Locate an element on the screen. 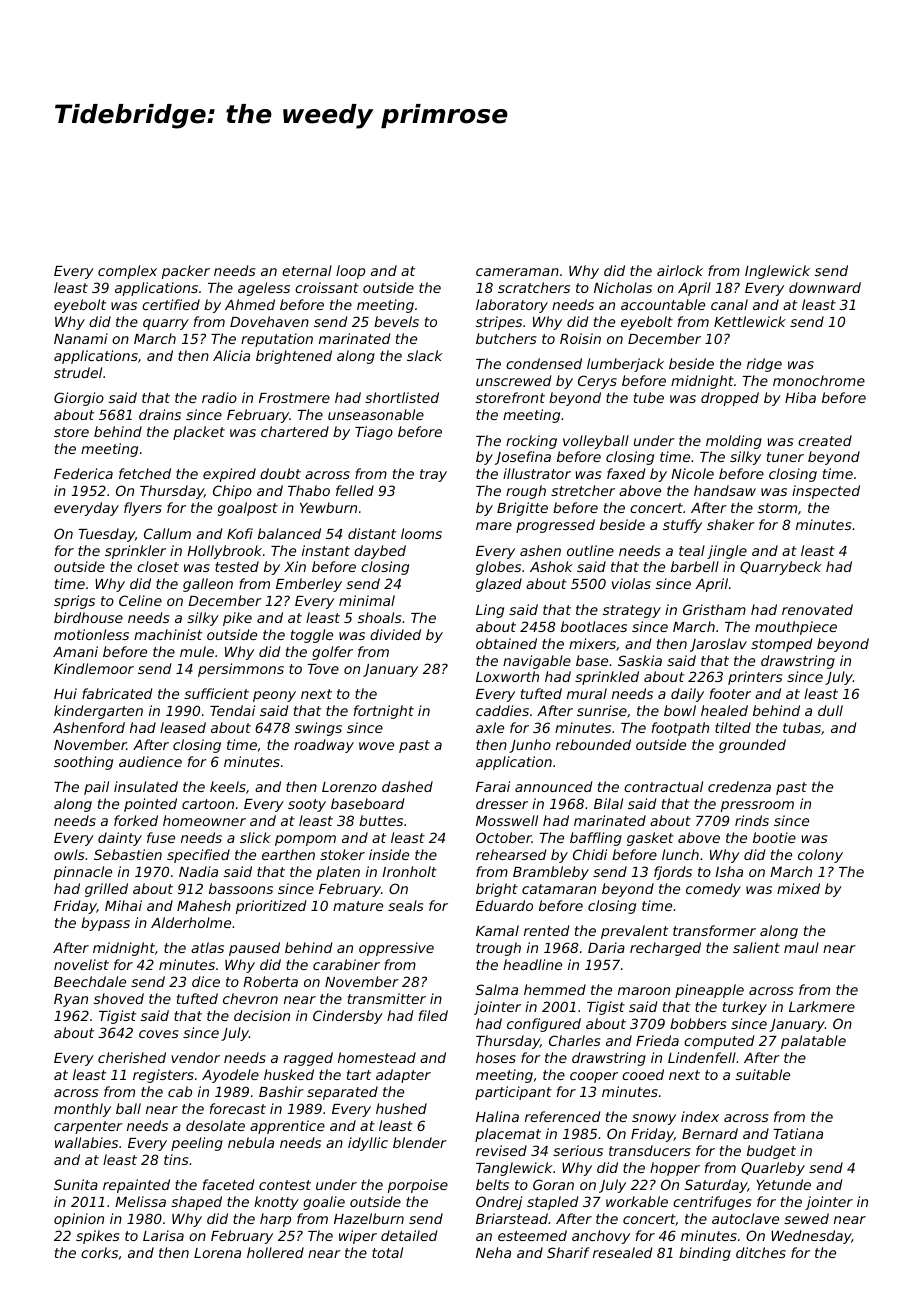 This screenshot has height=1308, width=924. transmitter is located at coordinates (387, 998).
